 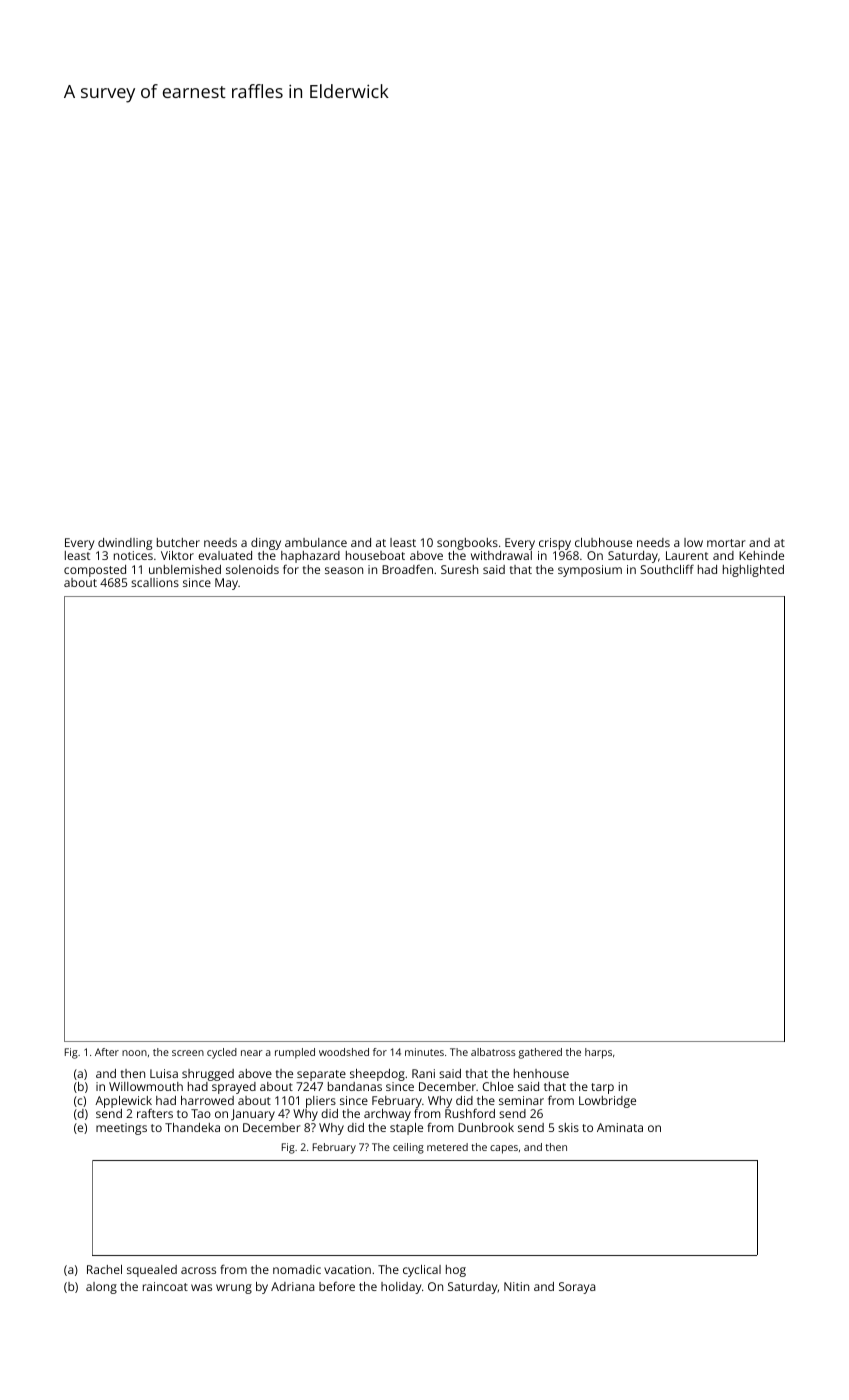 What do you see at coordinates (155, 582) in the page?
I see `scallions` at bounding box center [155, 582].
